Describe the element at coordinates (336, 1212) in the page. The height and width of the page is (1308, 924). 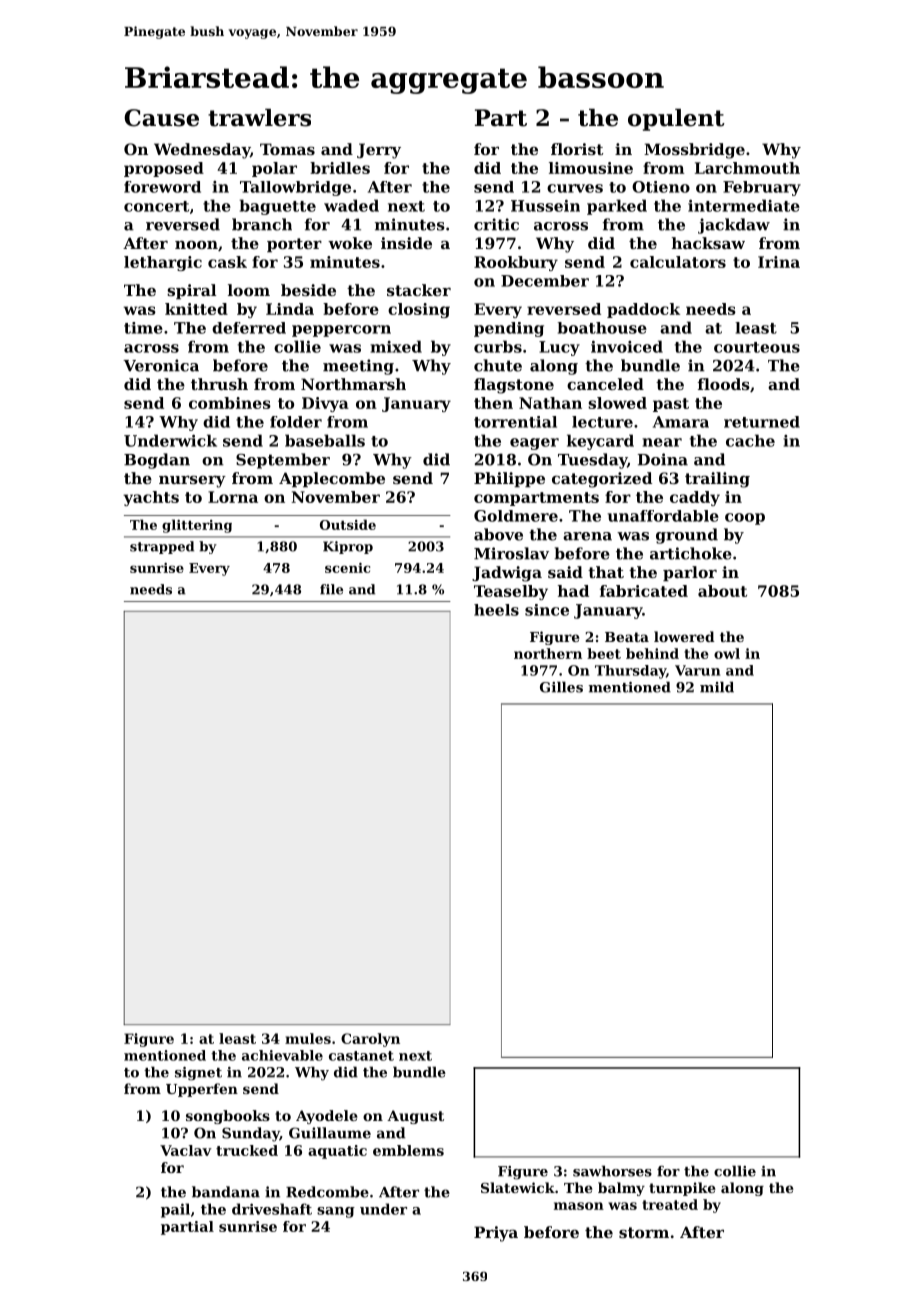
I see `sang` at that location.
